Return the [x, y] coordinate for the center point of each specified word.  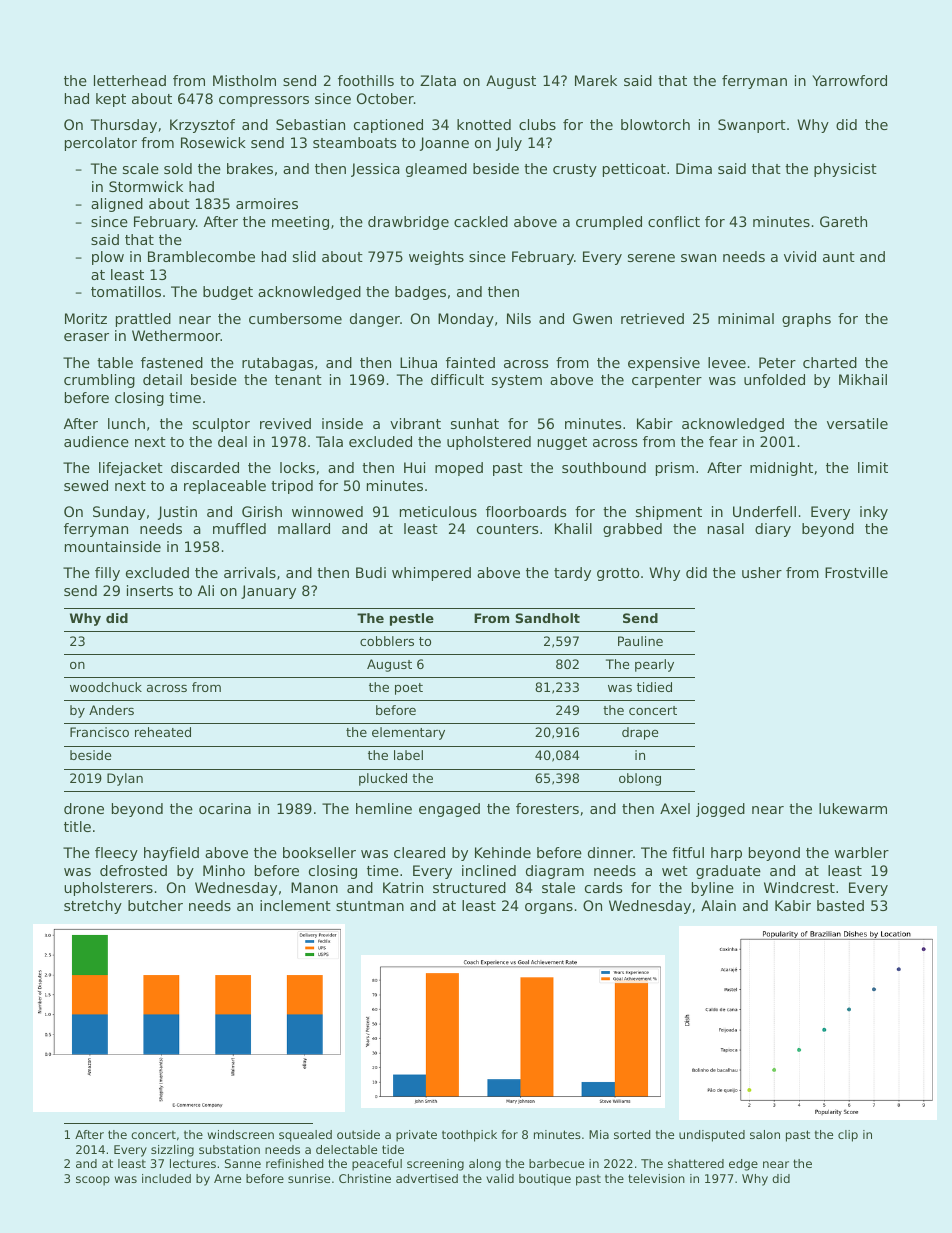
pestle [412, 619]
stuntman [370, 906]
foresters [547, 808]
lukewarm [853, 808]
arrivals [250, 572]
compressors [264, 101]
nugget [562, 443]
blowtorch [655, 124]
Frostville [856, 572]
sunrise [309, 1178]
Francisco [99, 732]
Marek [596, 80]
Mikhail [863, 379]
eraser [86, 337]
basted [840, 905]
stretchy [93, 907]
